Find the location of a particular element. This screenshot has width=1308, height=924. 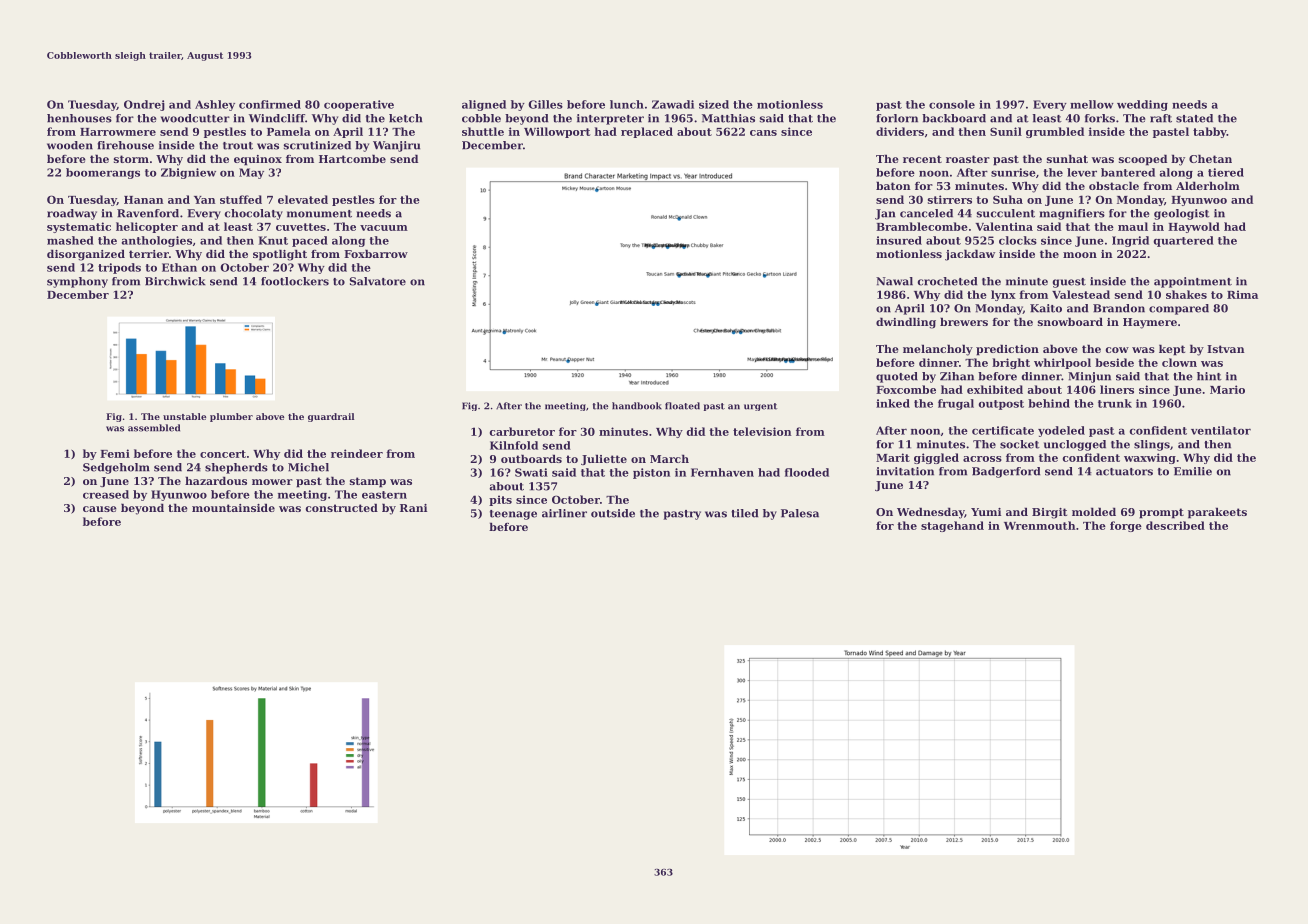

Pamela is located at coordinates (289, 131).
